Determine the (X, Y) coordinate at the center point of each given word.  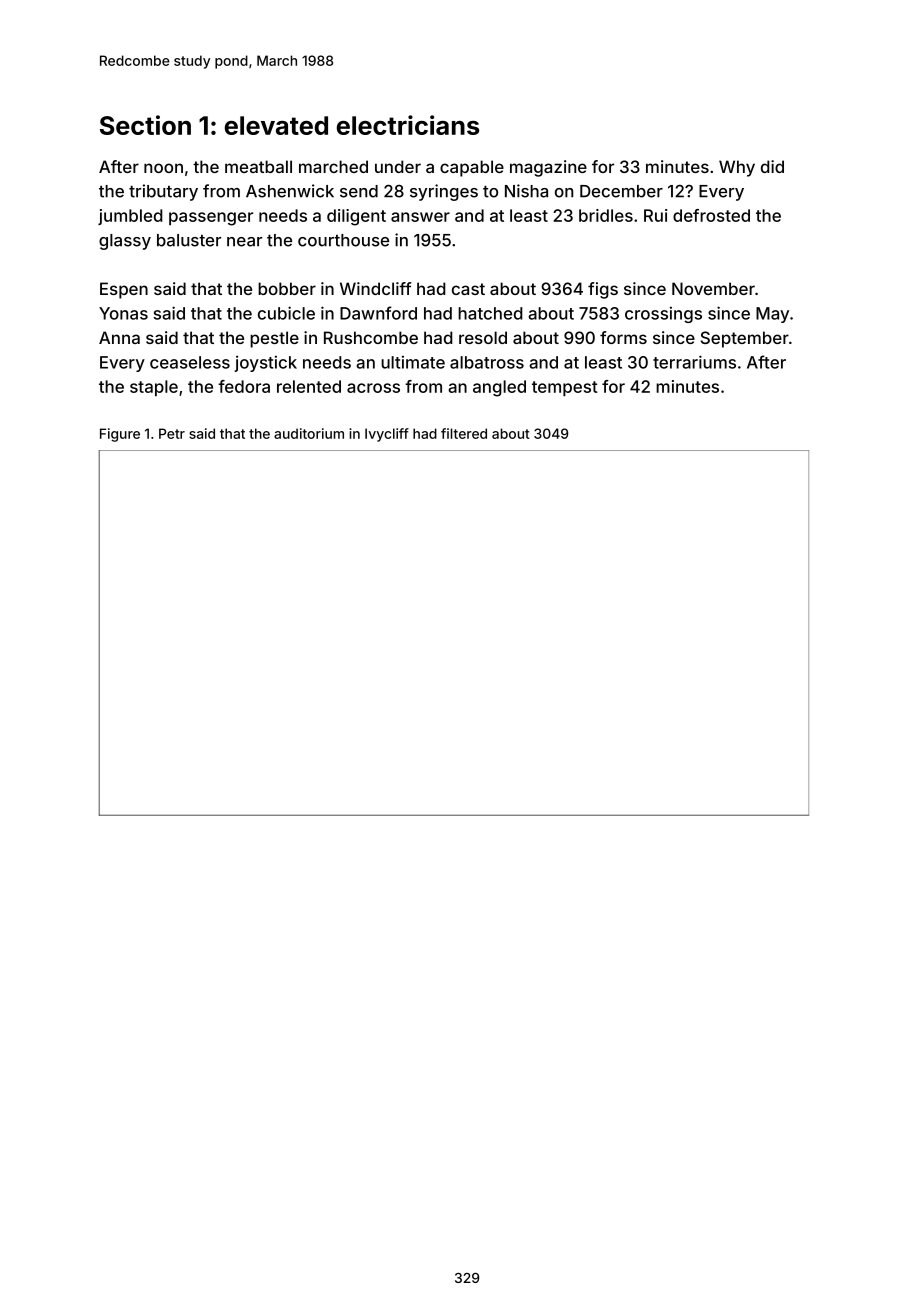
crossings (663, 315)
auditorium (309, 433)
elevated (276, 125)
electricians (408, 125)
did (772, 166)
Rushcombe (371, 337)
